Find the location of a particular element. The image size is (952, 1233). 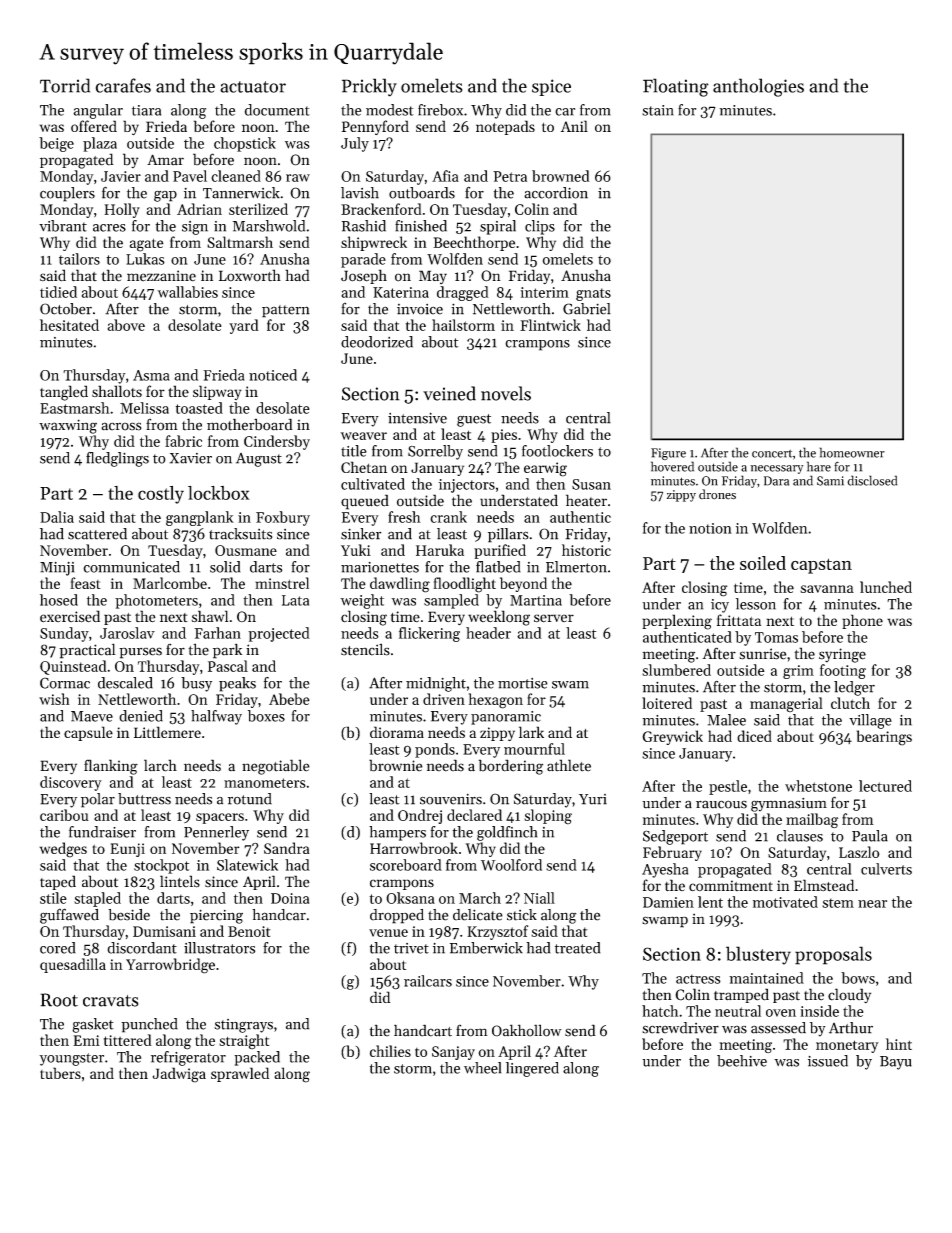

homeowner is located at coordinates (852, 452).
